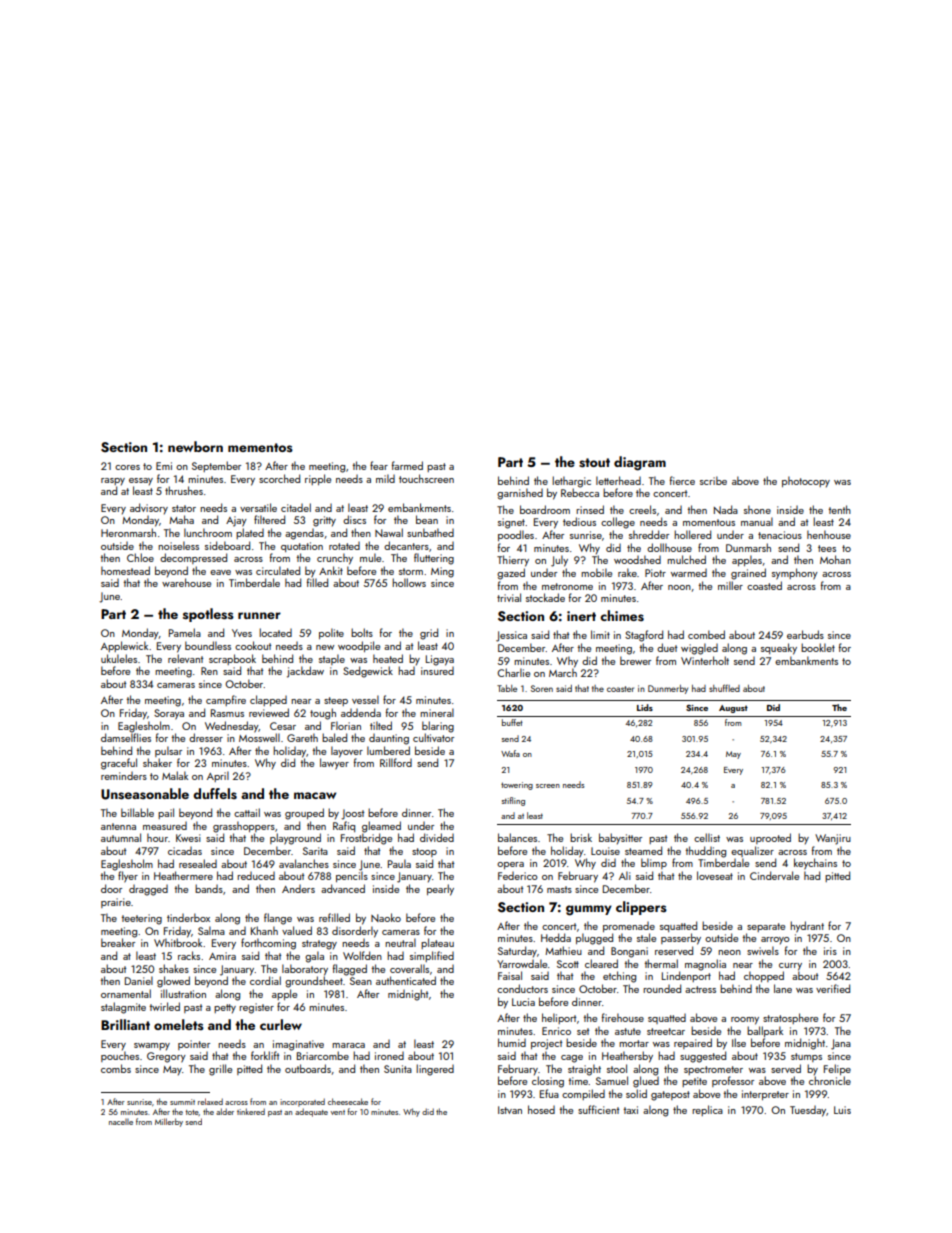  I want to click on Nawal, so click(389, 532).
